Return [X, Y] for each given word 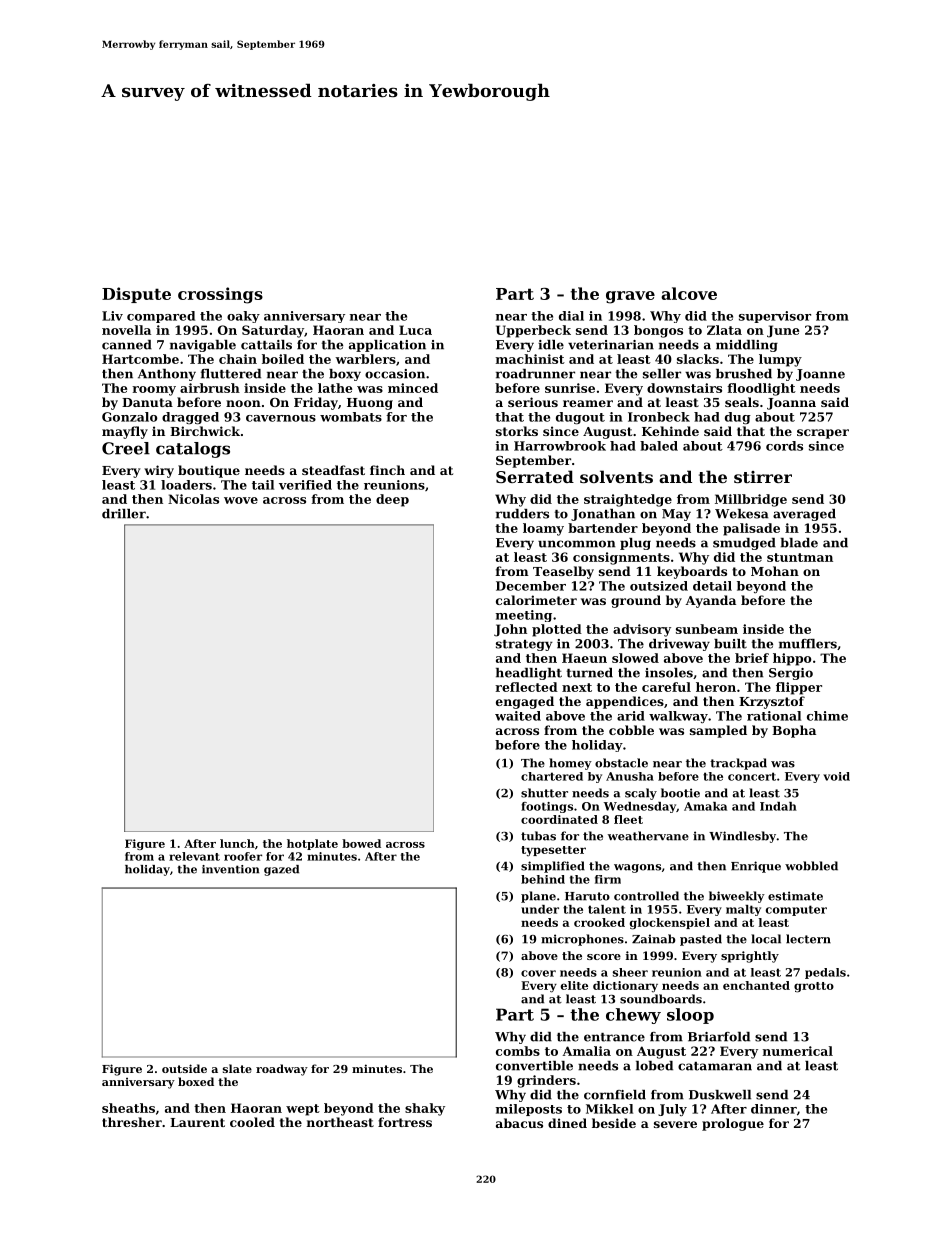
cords [784, 446]
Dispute [136, 295]
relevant [194, 856]
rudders [522, 514]
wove [241, 500]
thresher [132, 1122]
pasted [701, 940]
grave [630, 297]
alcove [689, 293]
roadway [282, 1070]
